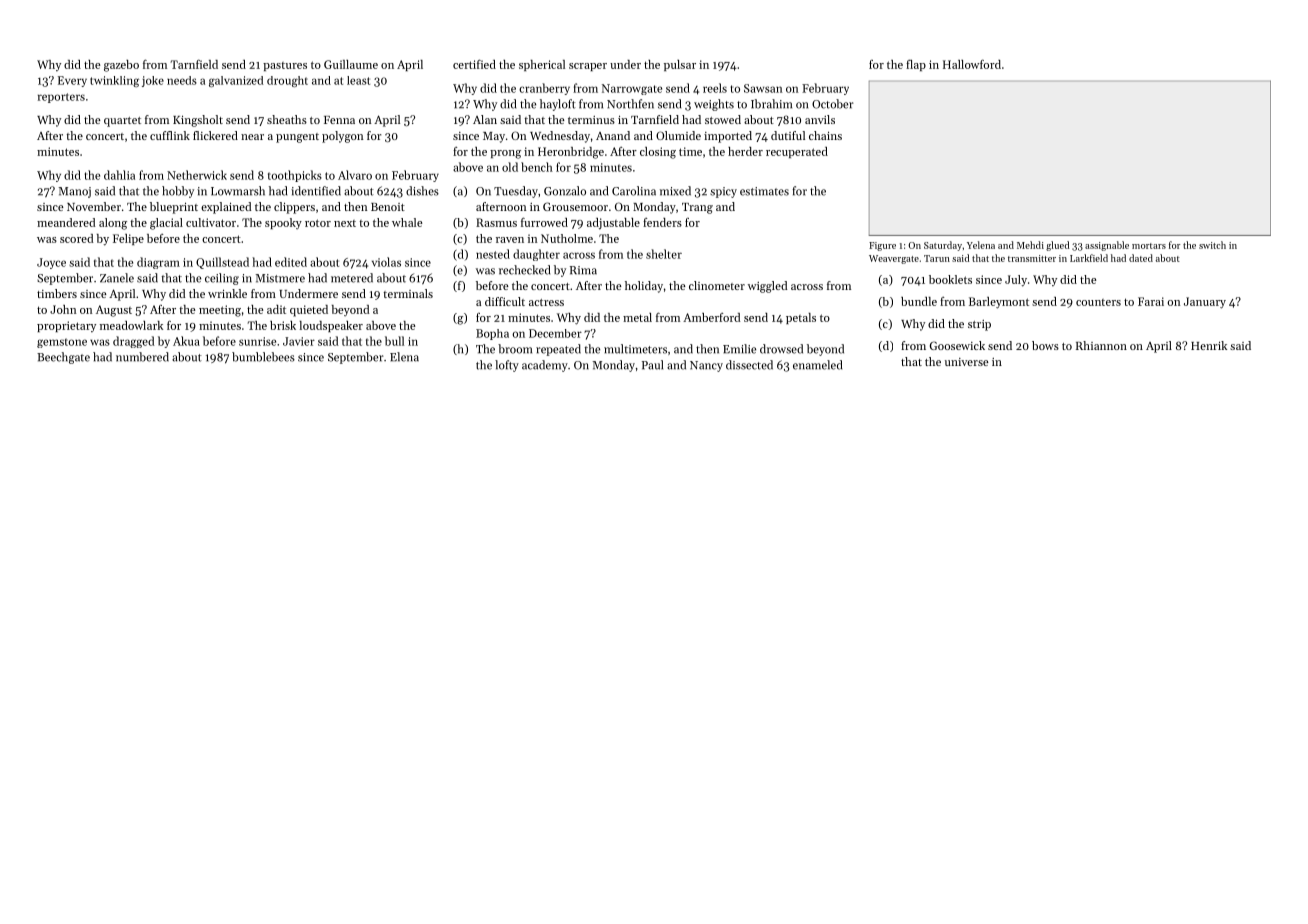 Image resolution: width=1308 pixels, height=924 pixels. I want to click on pulsar, so click(680, 65).
